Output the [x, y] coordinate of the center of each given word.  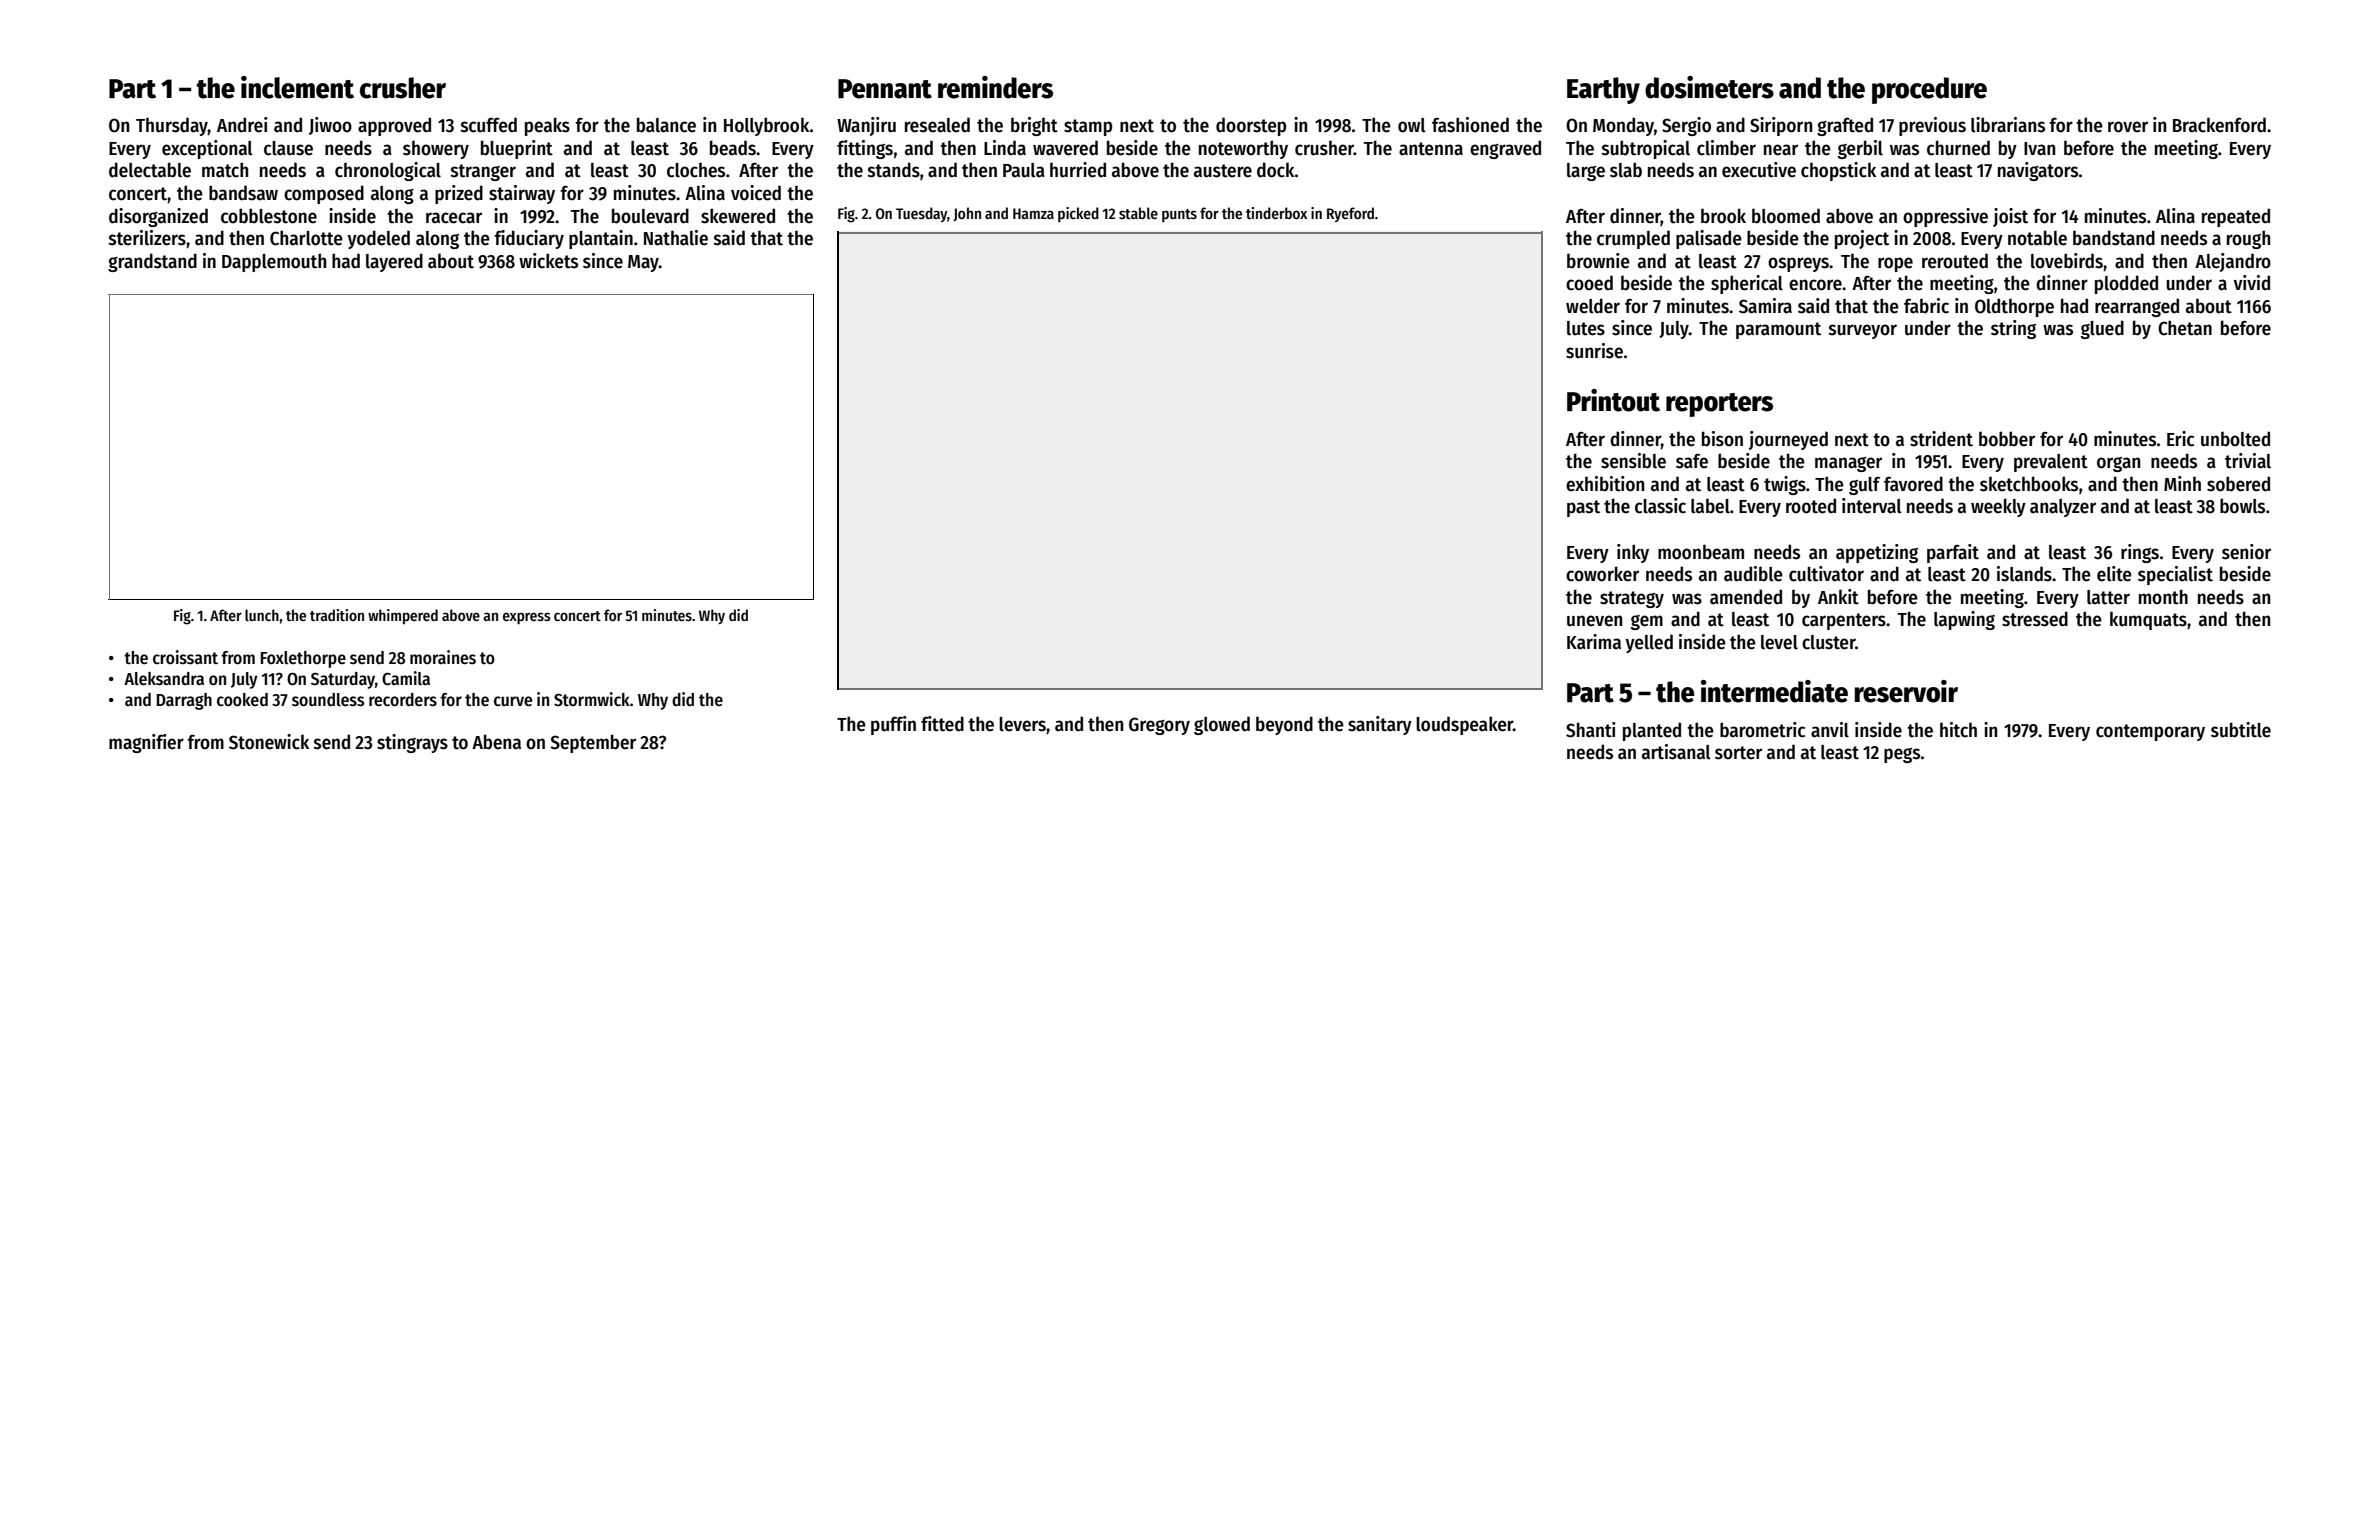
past [1583, 508]
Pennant [885, 89]
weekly [1998, 507]
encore [1815, 285]
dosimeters [1709, 87]
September [593, 743]
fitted [942, 724]
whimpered [403, 617]
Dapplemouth [274, 262]
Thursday [172, 126]
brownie [1598, 261]
